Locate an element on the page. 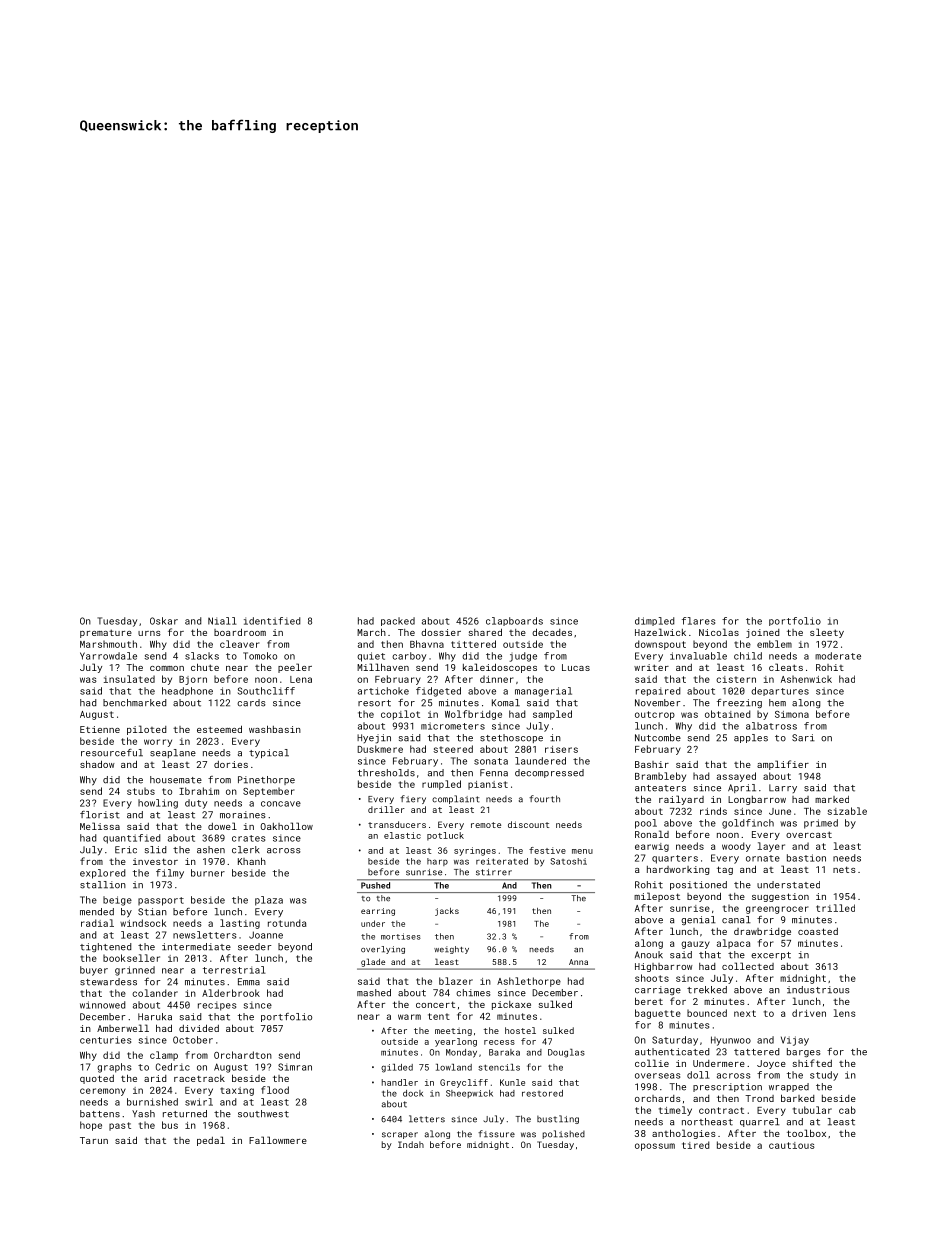 This document has width=952, height=1233. Anna is located at coordinates (578, 962).
